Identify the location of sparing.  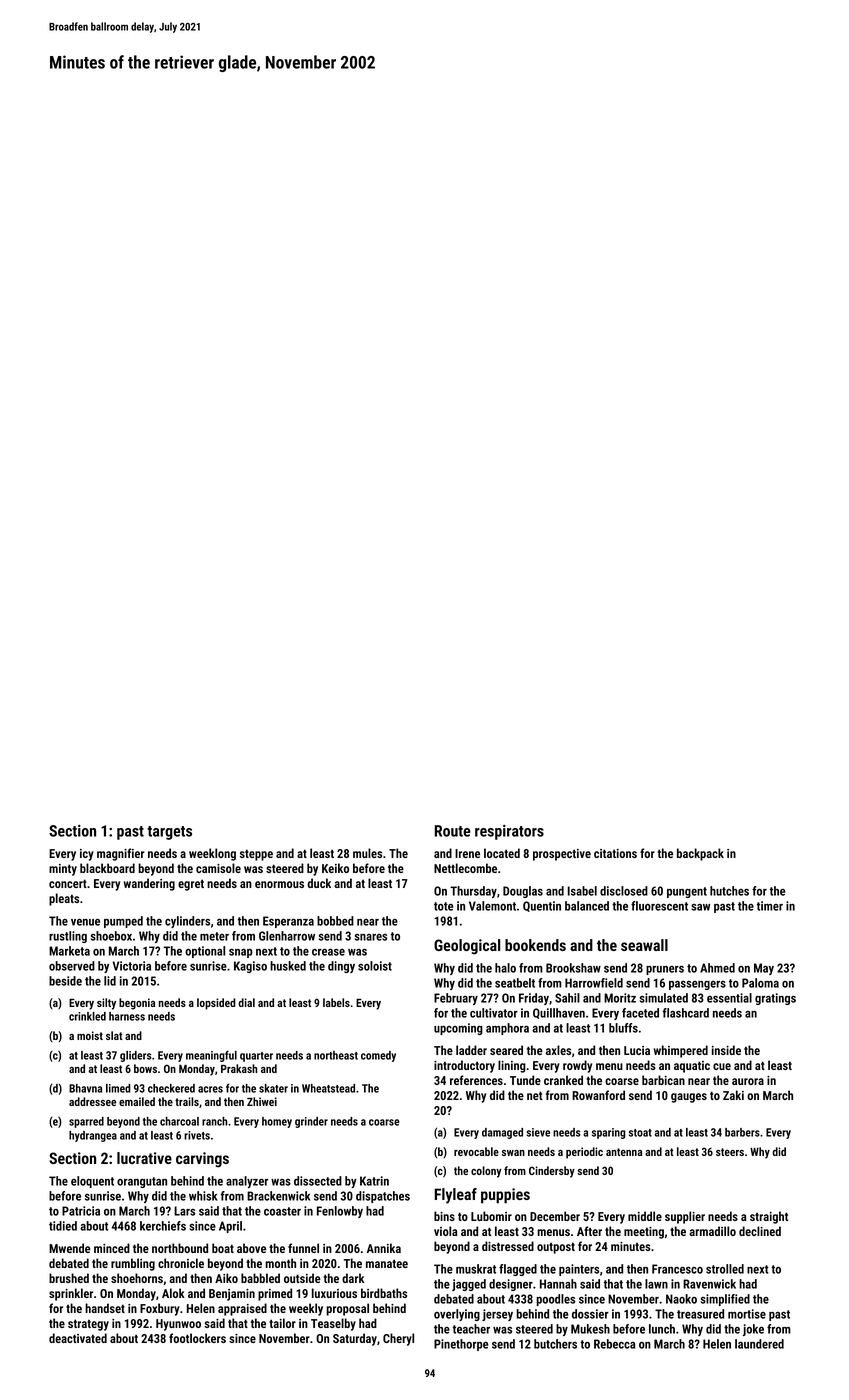
(608, 1133).
